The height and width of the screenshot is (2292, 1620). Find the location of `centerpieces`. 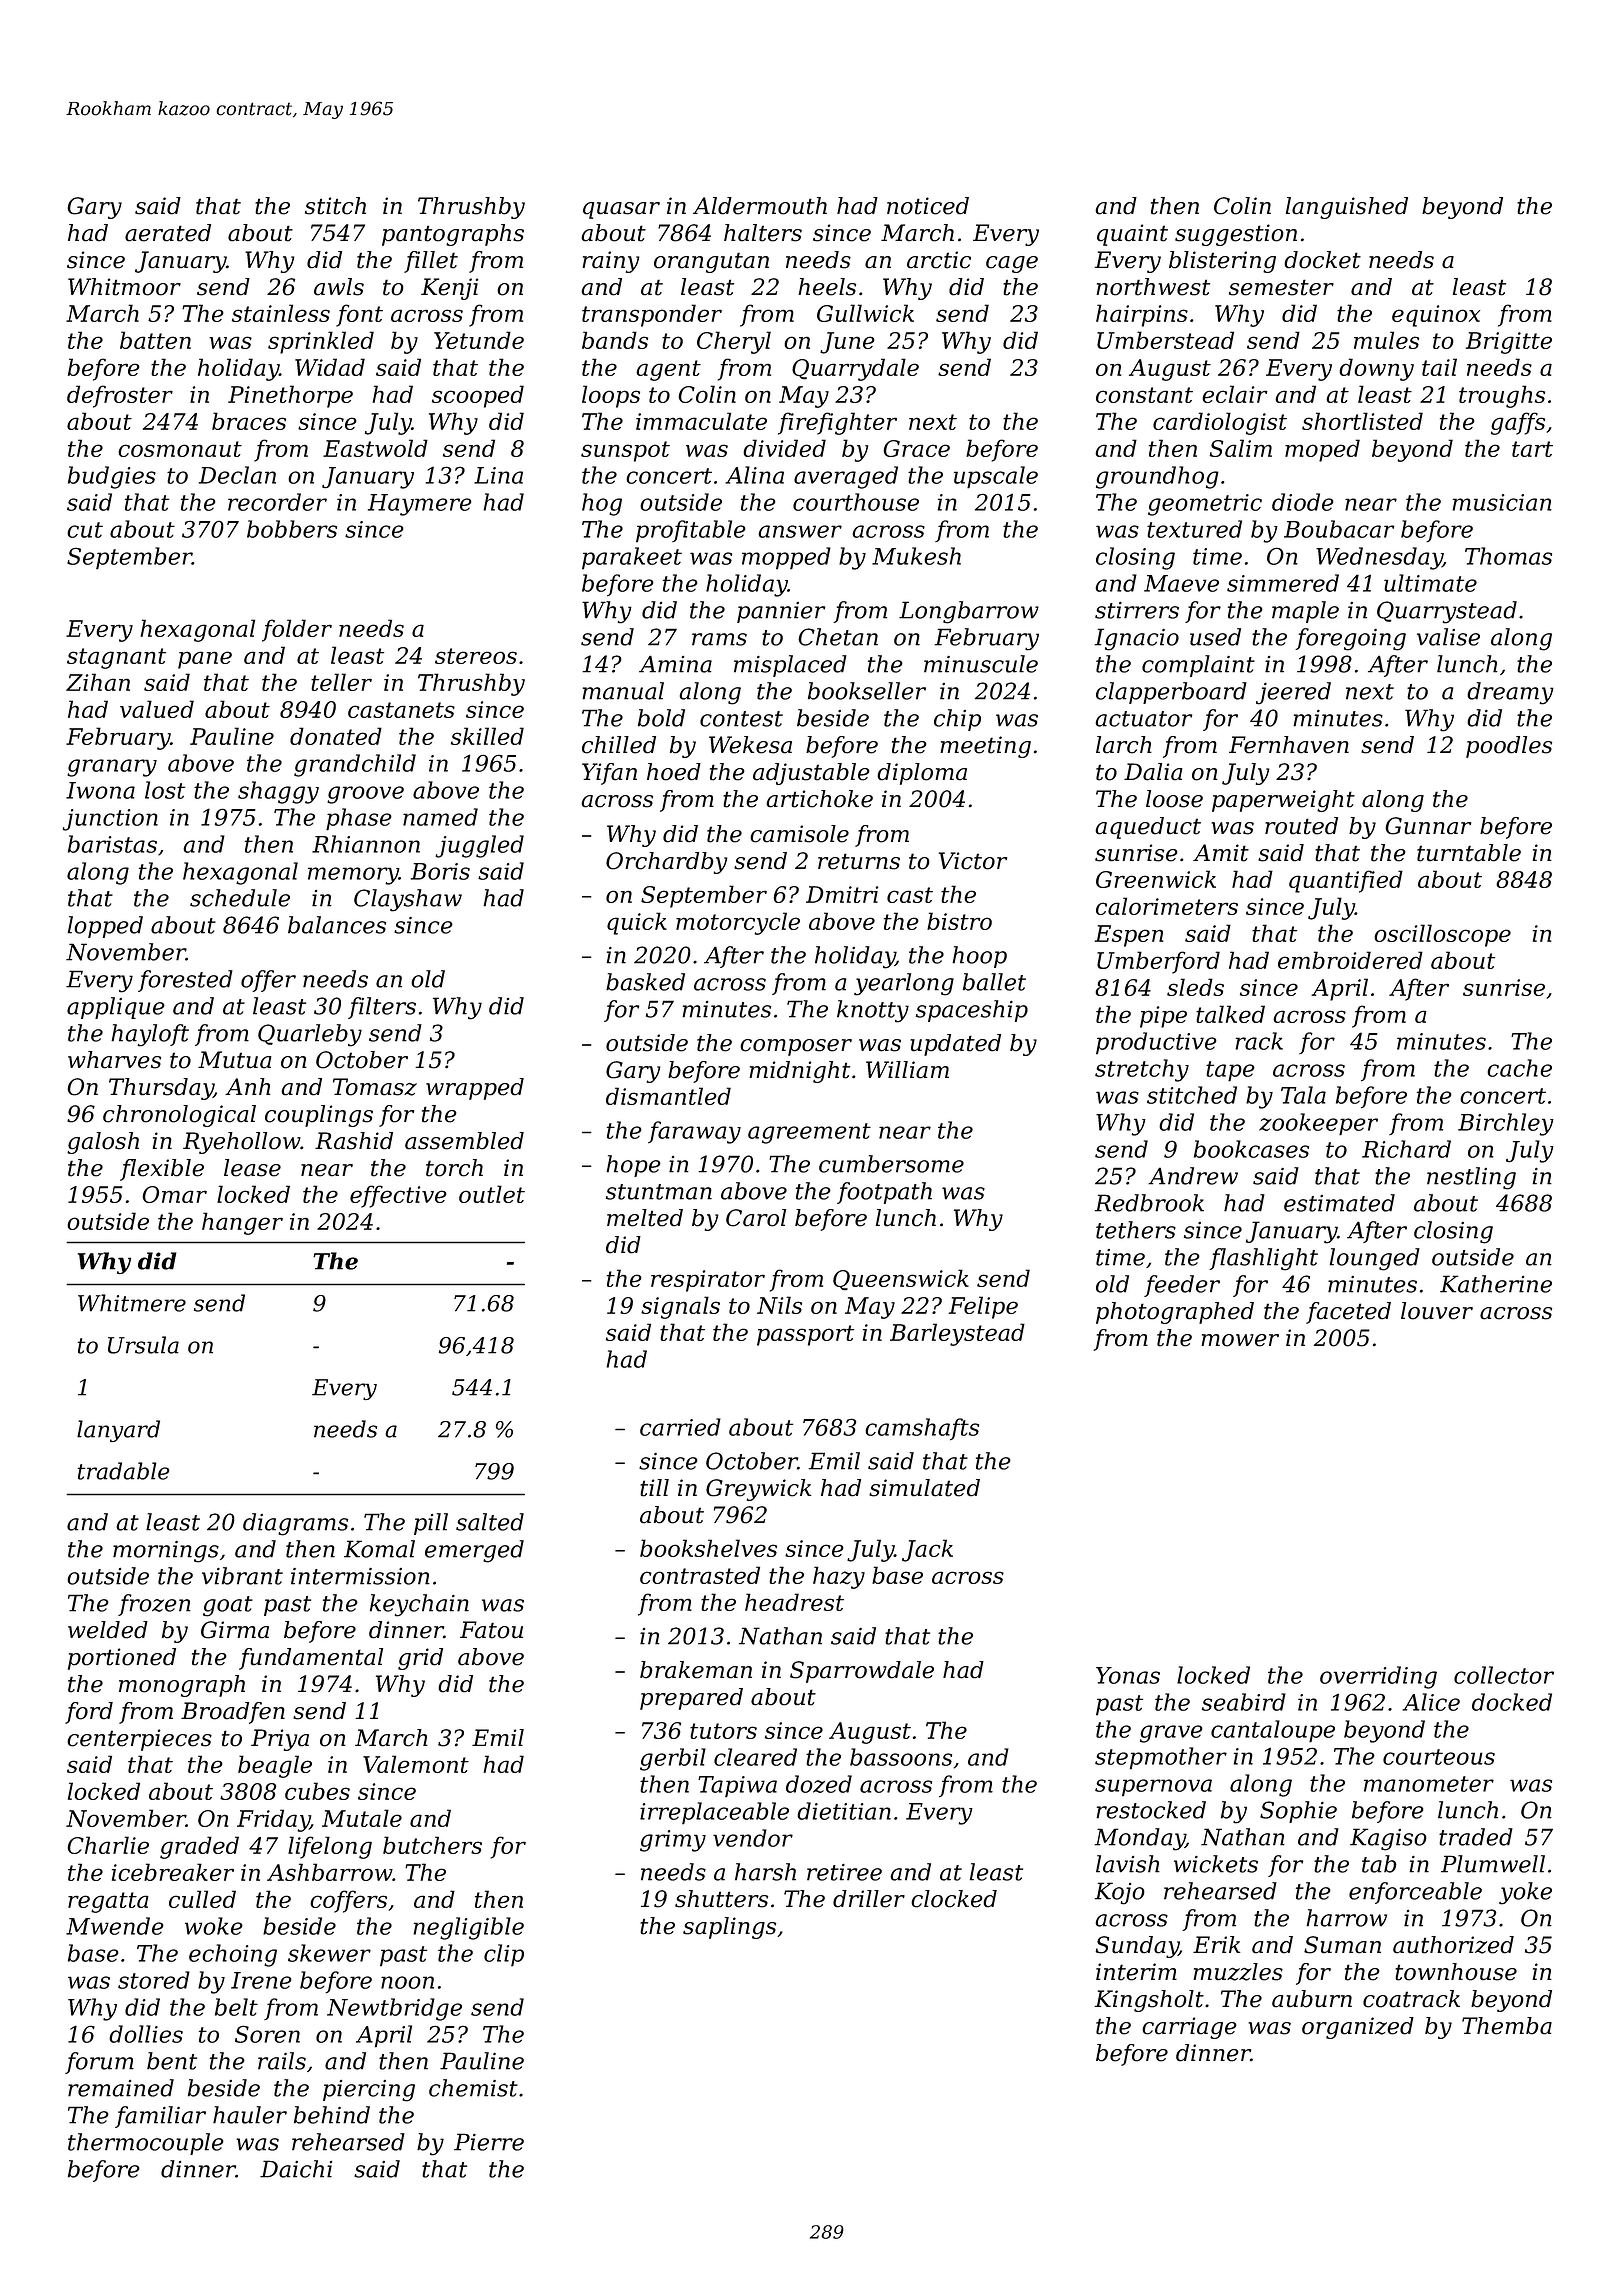

centerpieces is located at coordinates (139, 1740).
